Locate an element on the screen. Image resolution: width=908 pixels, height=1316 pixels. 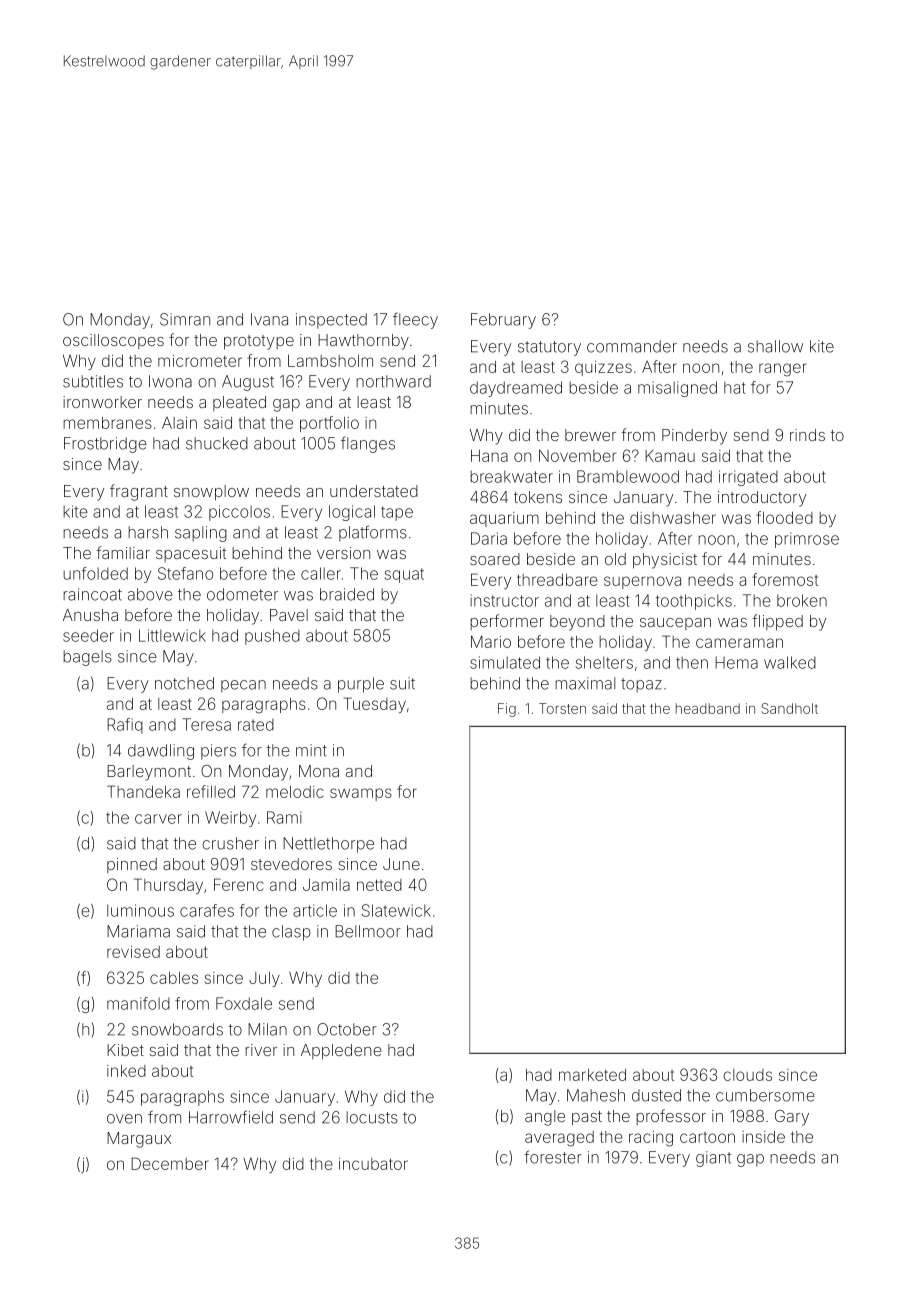
locusts is located at coordinates (372, 1117).
